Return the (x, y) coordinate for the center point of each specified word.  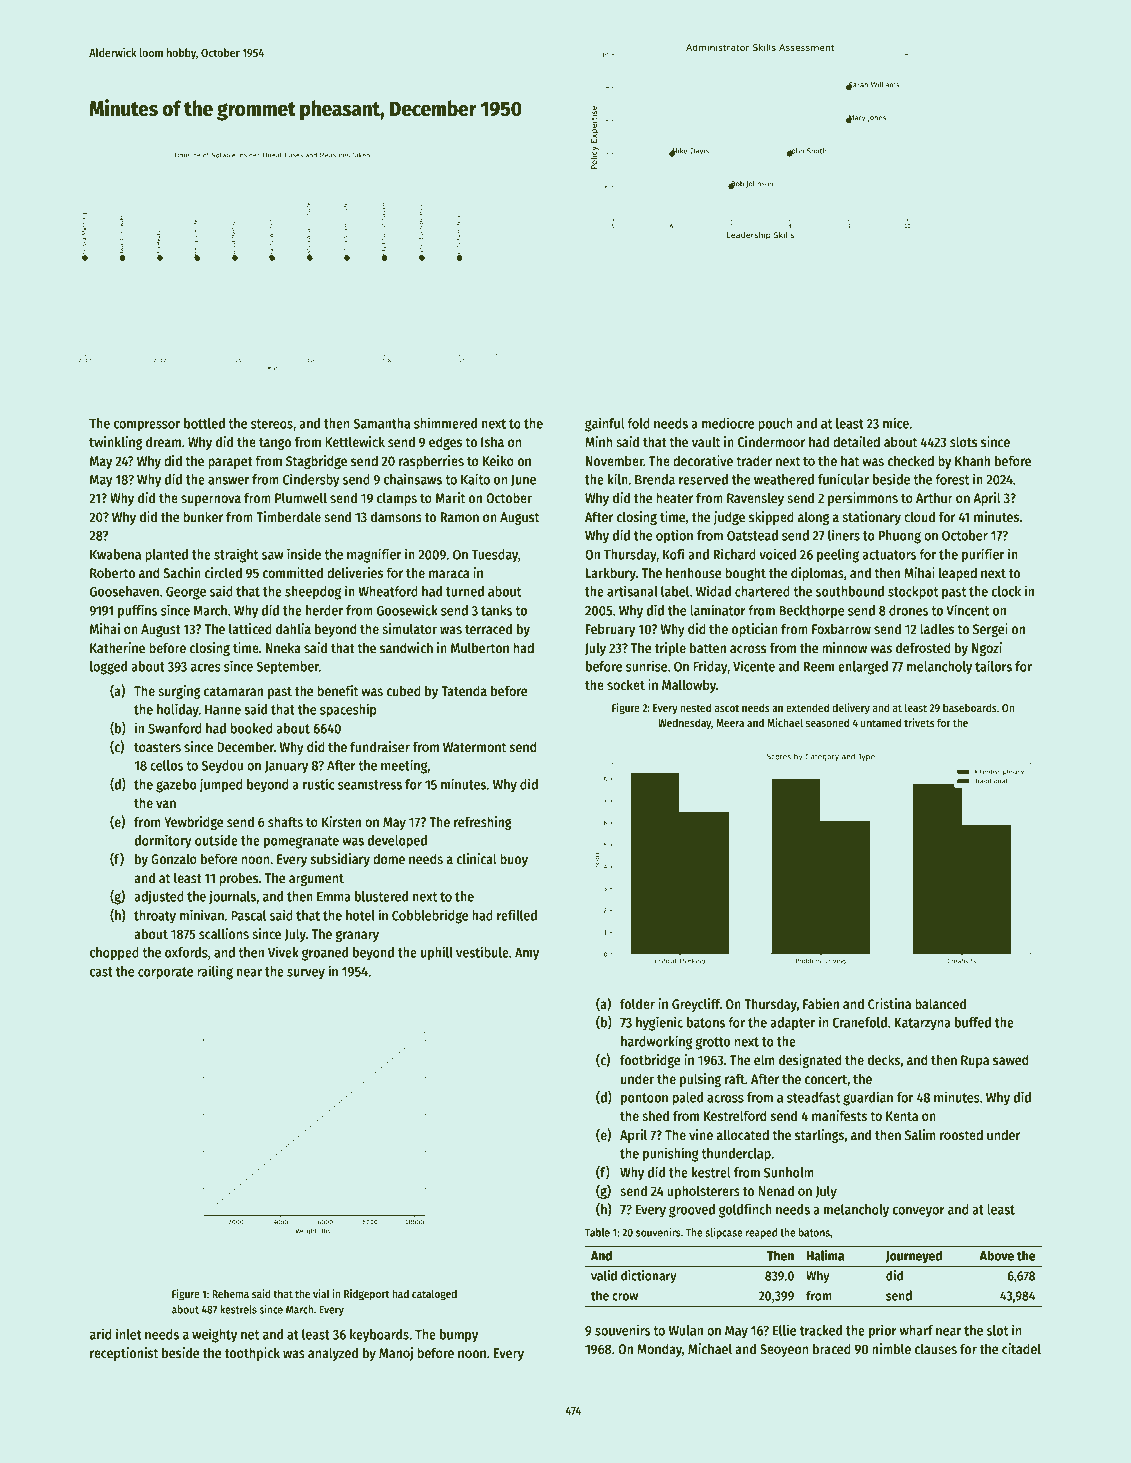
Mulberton (480, 647)
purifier (983, 555)
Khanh (972, 460)
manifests (839, 1115)
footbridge (650, 1061)
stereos (272, 424)
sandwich (406, 647)
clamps (397, 499)
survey (306, 974)
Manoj (396, 1354)
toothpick (252, 1354)
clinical (476, 858)
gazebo (176, 786)
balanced (940, 1003)
